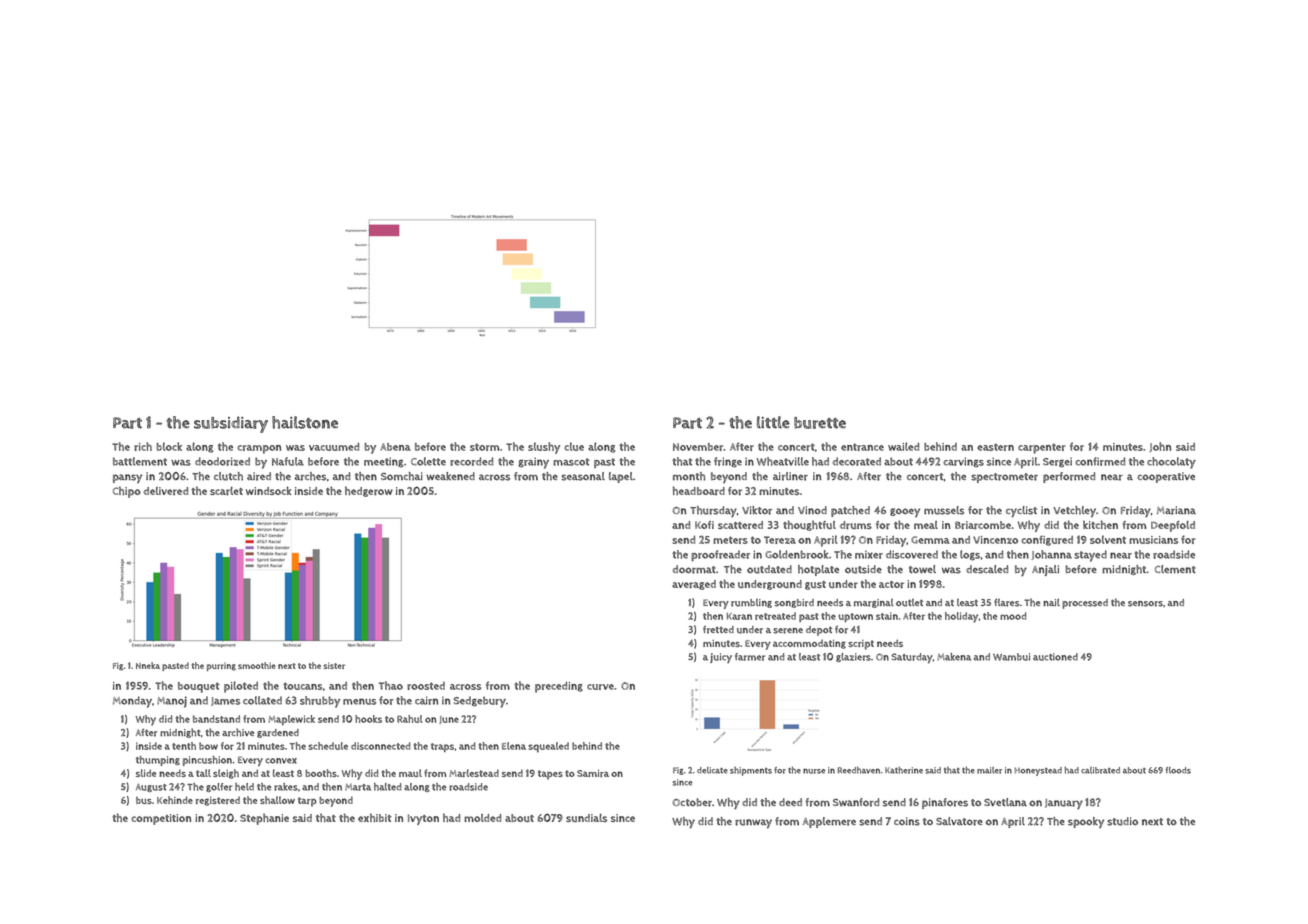 The width and height of the document is (1308, 924). I want to click on rumbling, so click(751, 603).
